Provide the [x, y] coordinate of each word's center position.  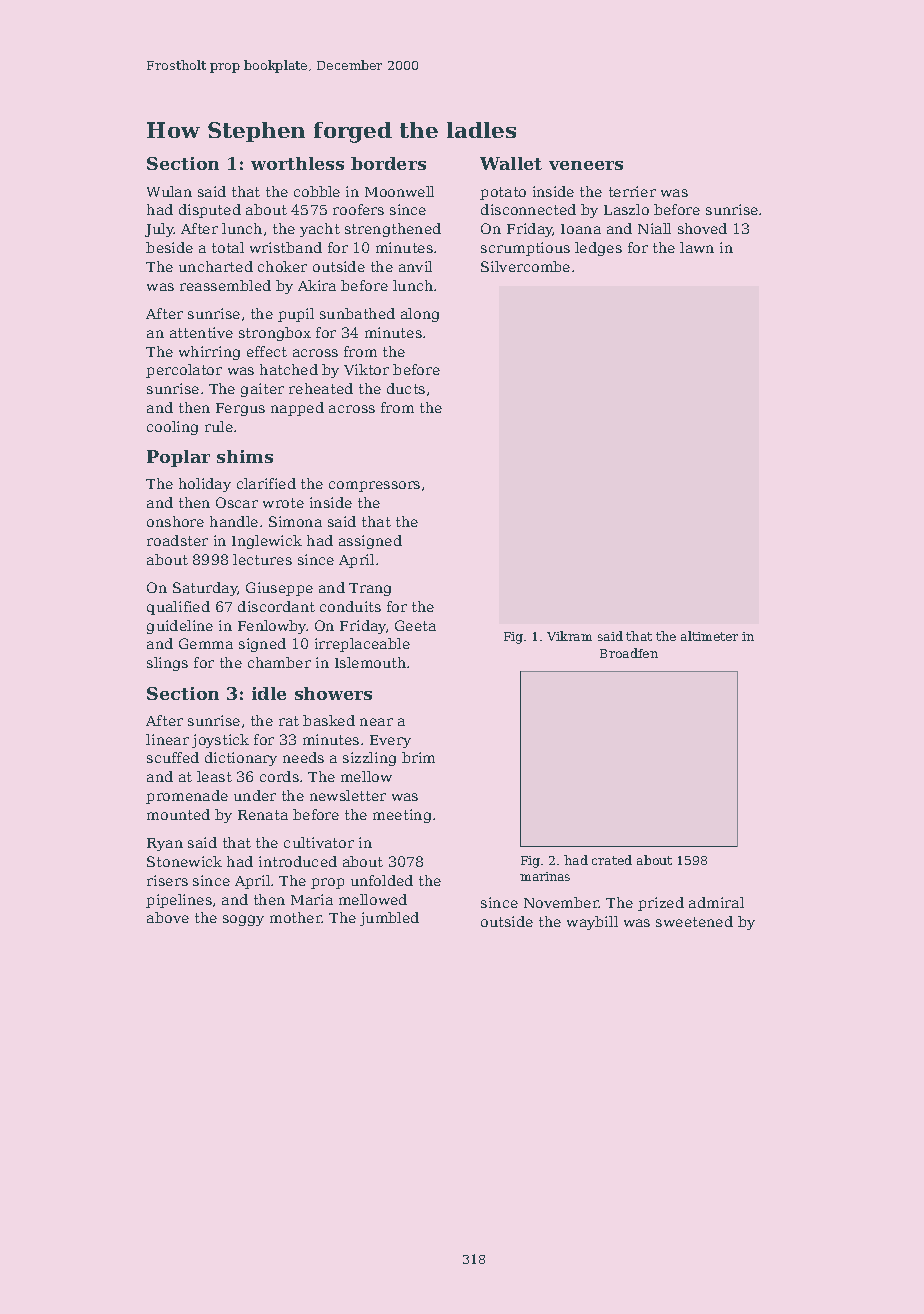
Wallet [511, 163]
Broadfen [629, 653]
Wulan [169, 191]
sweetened [694, 921]
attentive [201, 332]
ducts [406, 388]
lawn [697, 247]
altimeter [709, 636]
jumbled [389, 919]
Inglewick [267, 542]
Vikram [569, 636]
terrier [632, 191]
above [168, 917]
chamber [279, 662]
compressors [374, 486]
